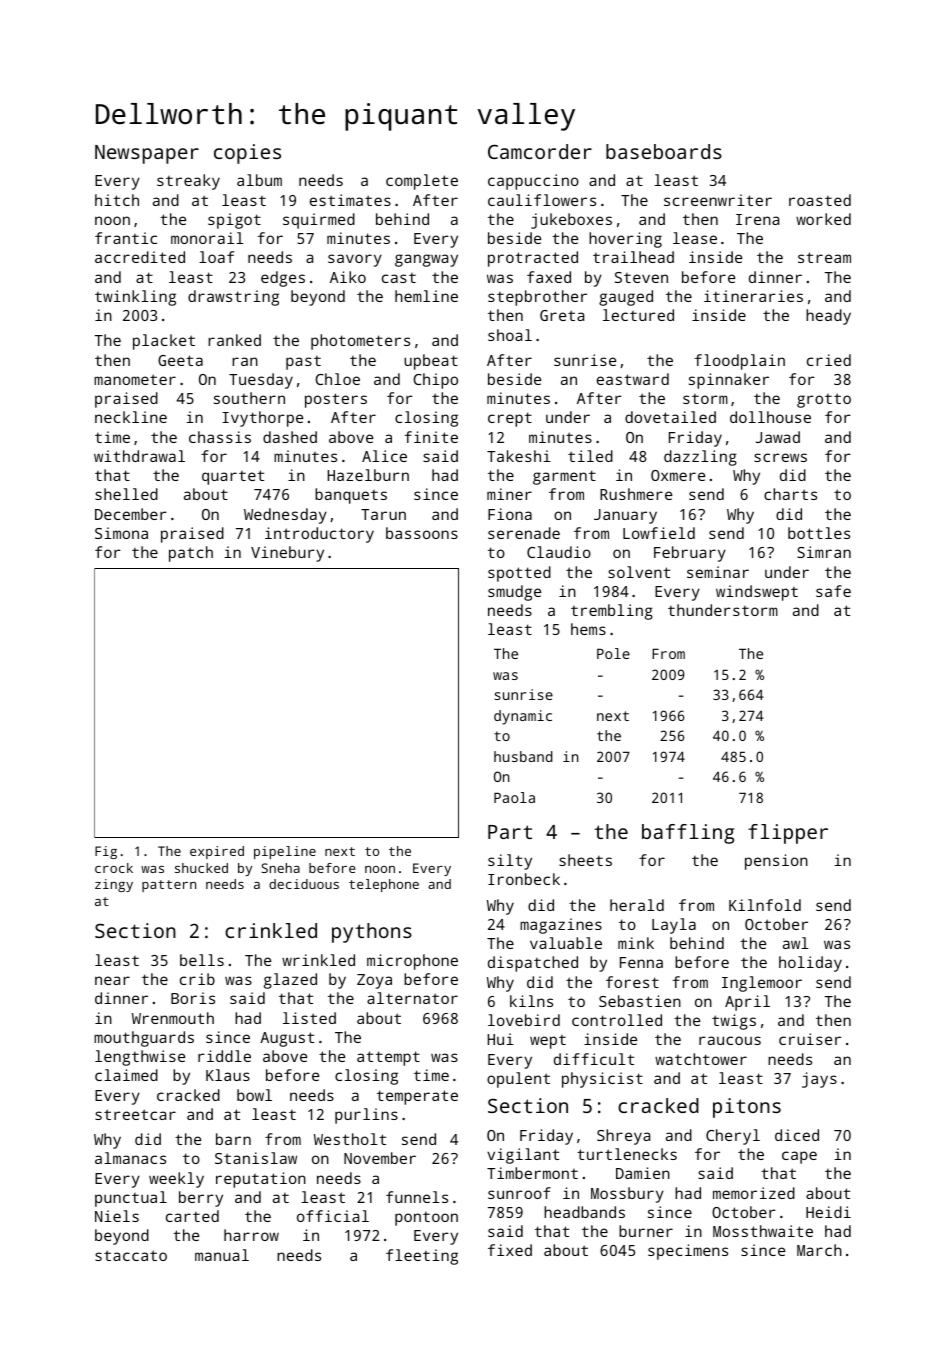  I want to click on Simona, so click(121, 533).
